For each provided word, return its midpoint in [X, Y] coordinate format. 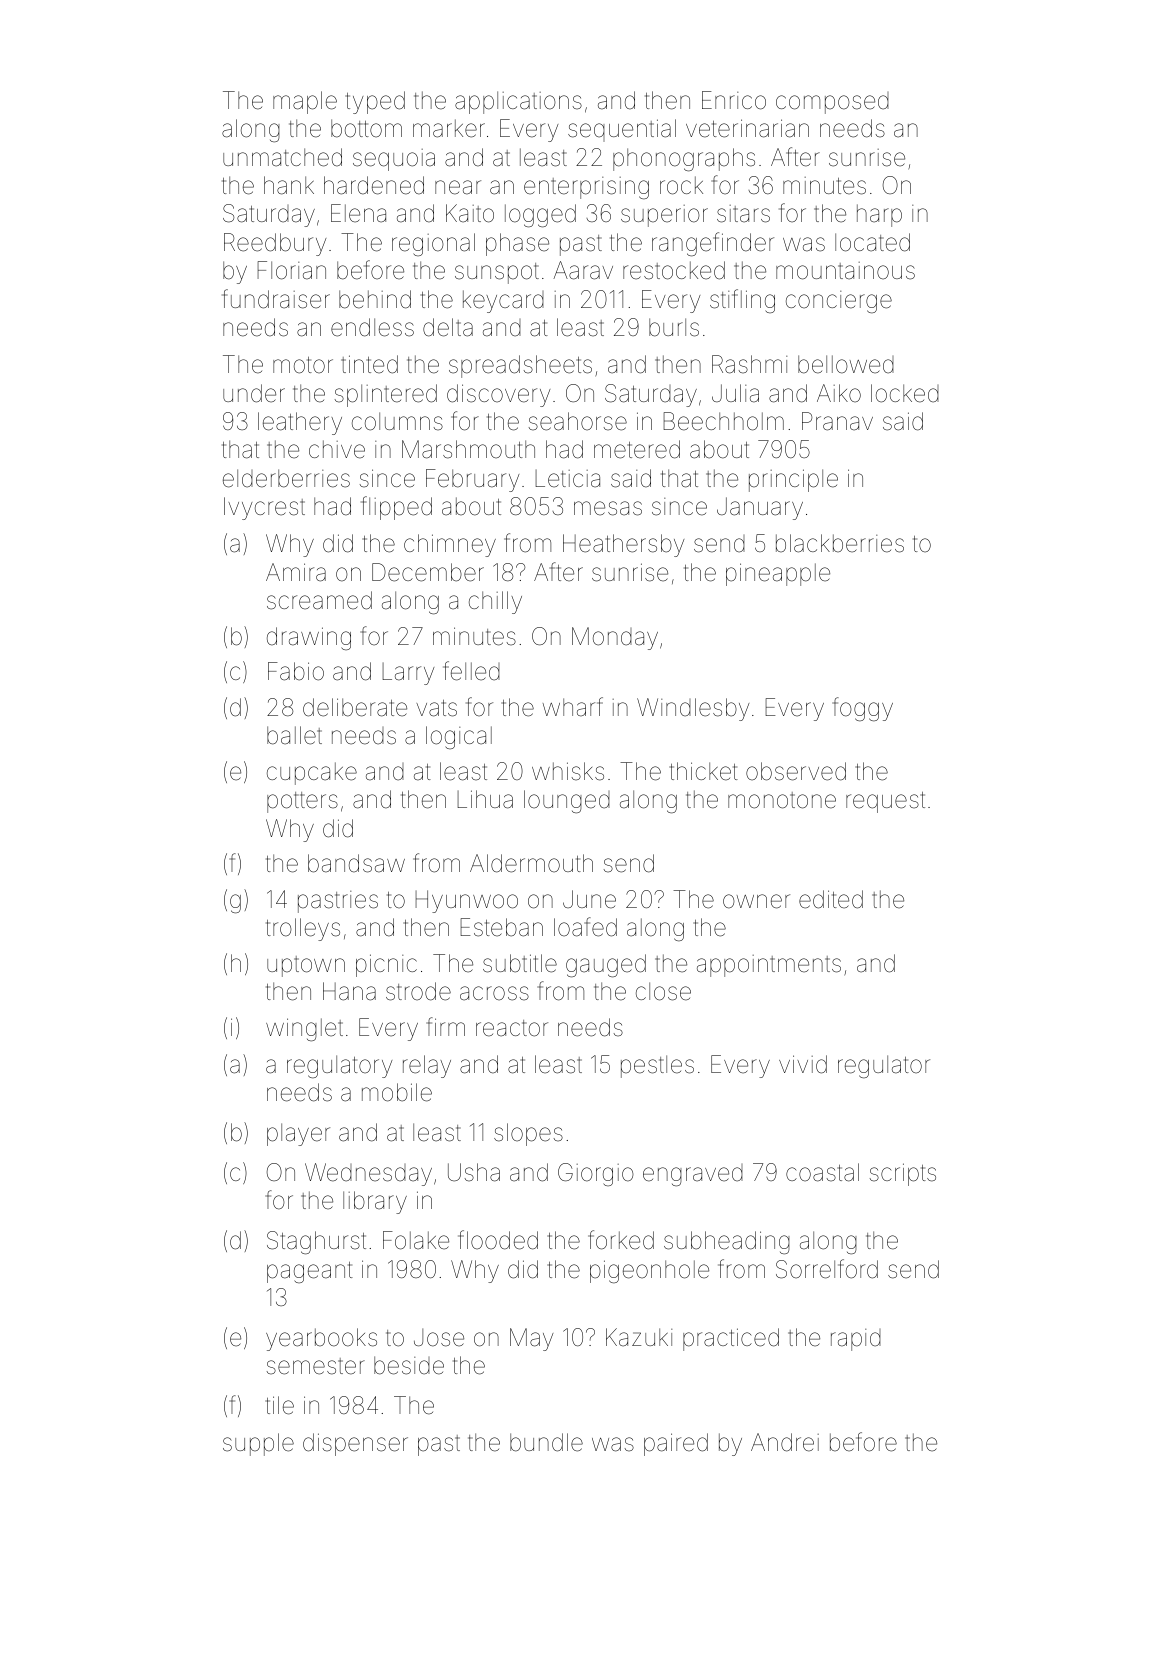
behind [375, 299]
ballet [294, 735]
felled [471, 671]
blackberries [840, 543]
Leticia [567, 479]
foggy [863, 709]
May [531, 1339]
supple [258, 1444]
